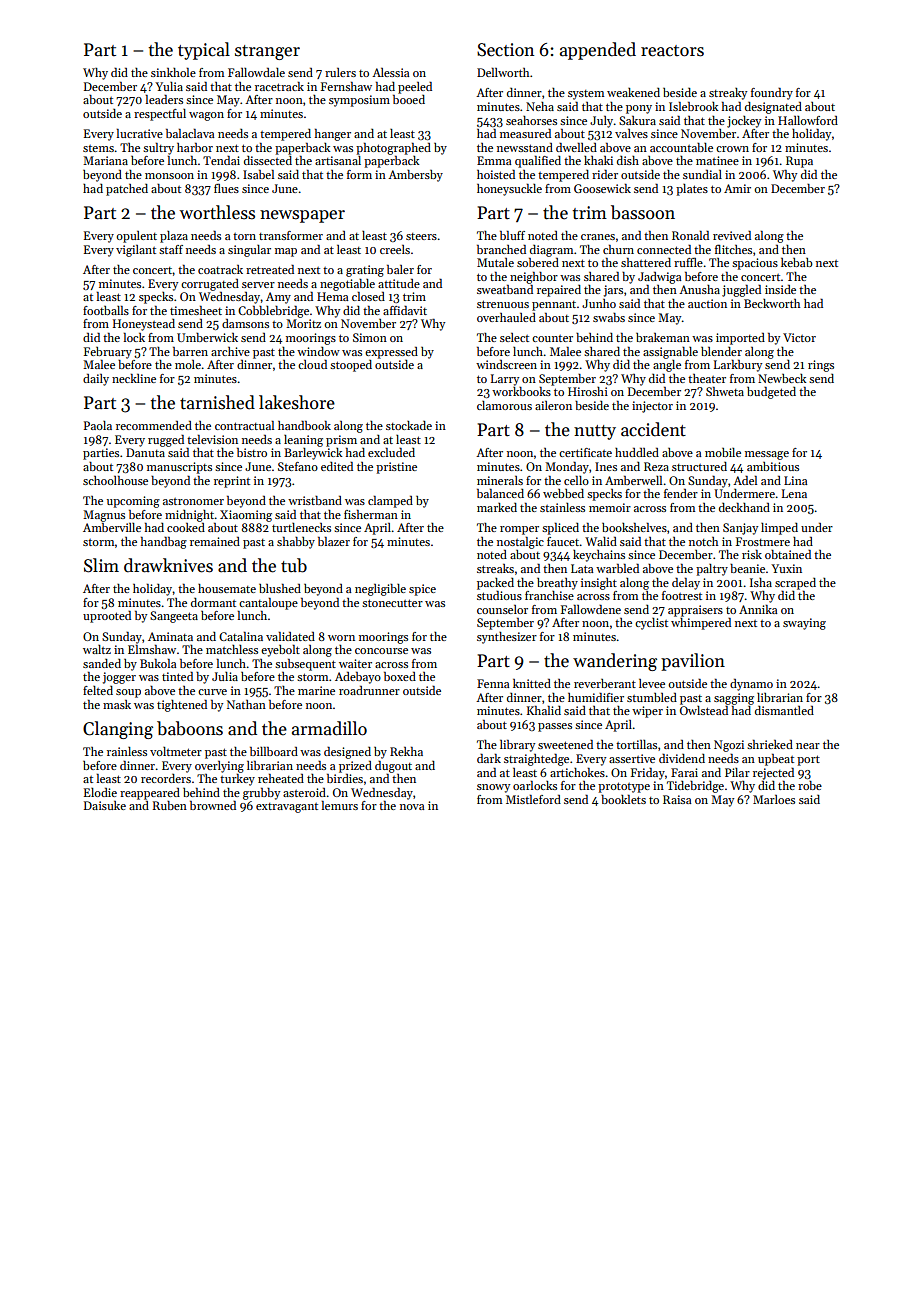 Image resolution: width=924 pixels, height=1308 pixels. I want to click on scraped, so click(795, 584).
